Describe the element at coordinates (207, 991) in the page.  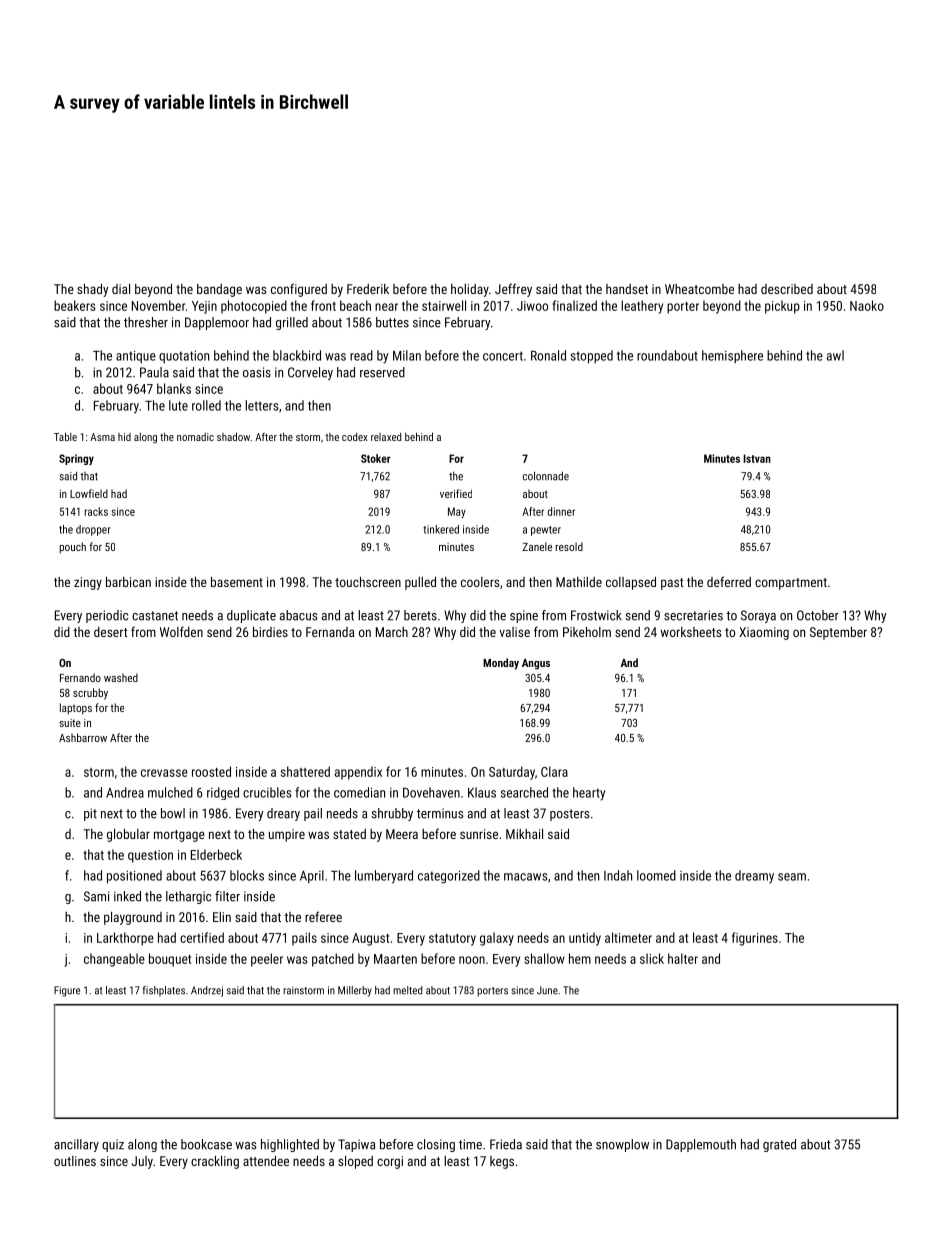
I see `Andrzej` at that location.
